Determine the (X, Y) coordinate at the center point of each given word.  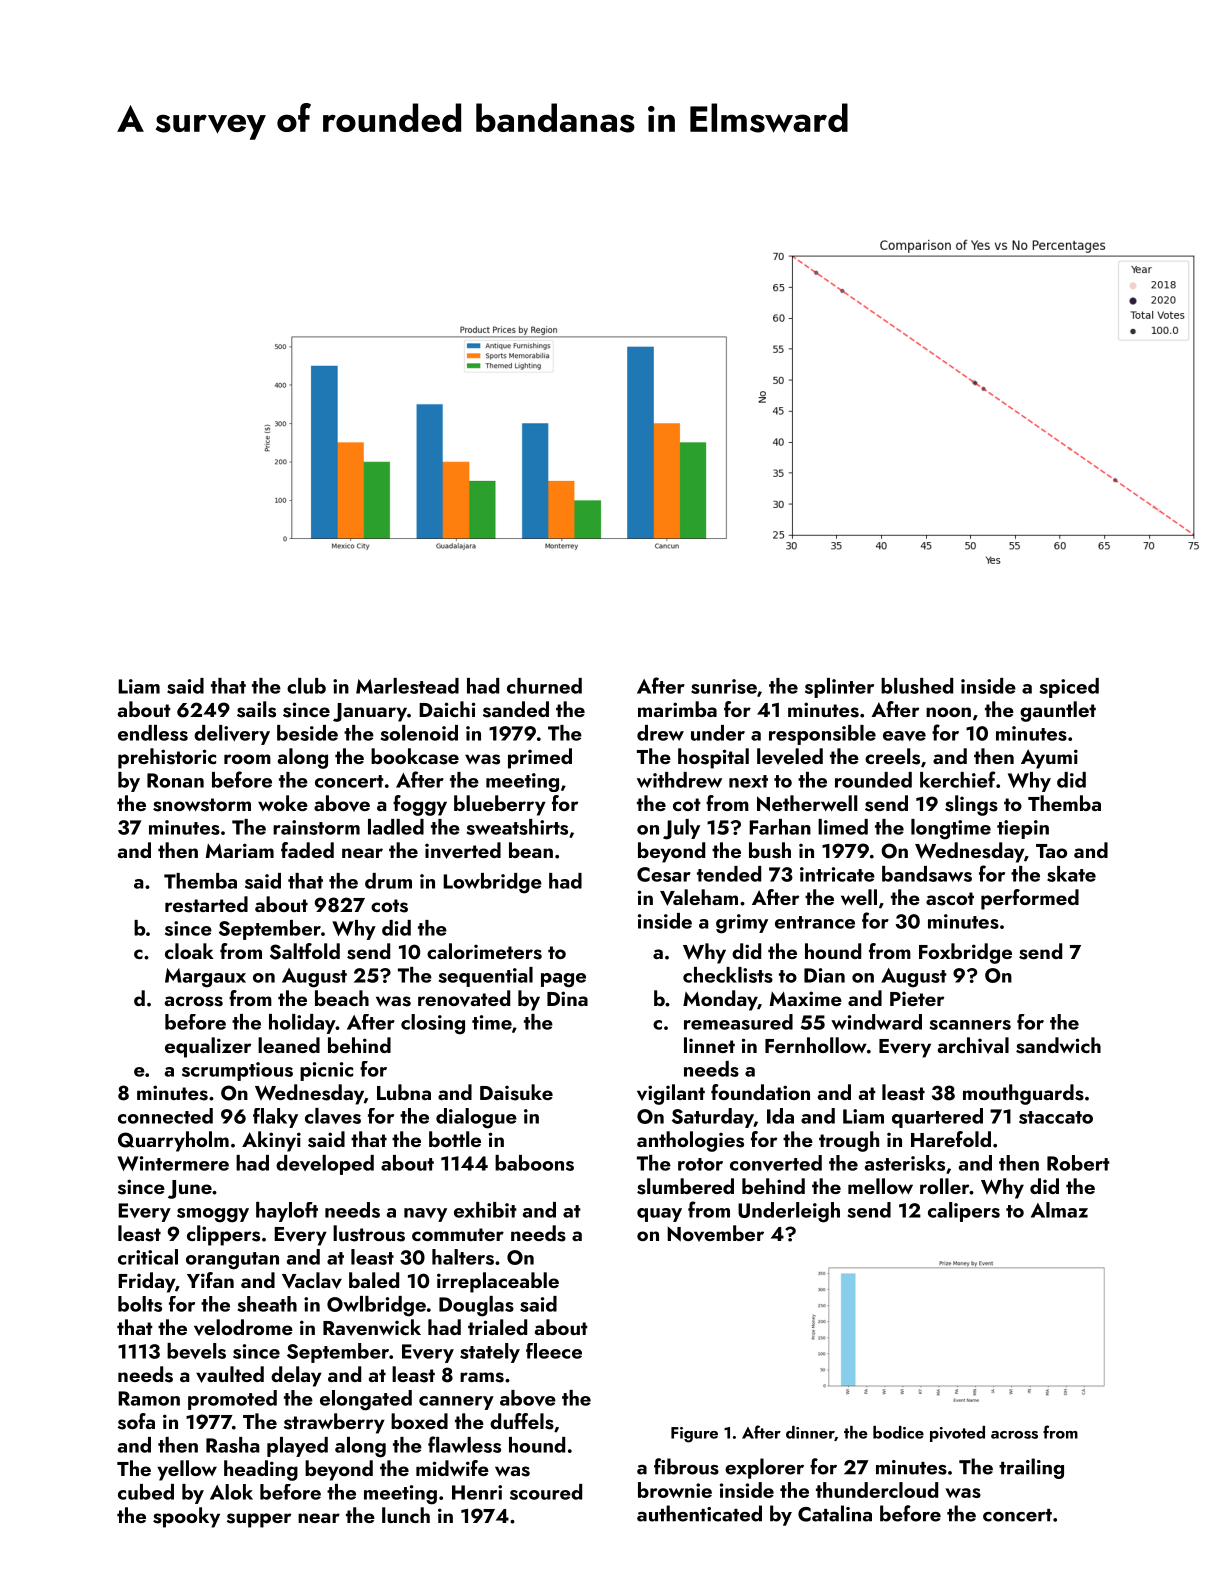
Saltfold (305, 951)
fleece (554, 1351)
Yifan (210, 1280)
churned (544, 686)
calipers (964, 1212)
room (247, 759)
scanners (970, 1025)
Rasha (232, 1445)
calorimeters (484, 951)
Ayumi (1049, 759)
